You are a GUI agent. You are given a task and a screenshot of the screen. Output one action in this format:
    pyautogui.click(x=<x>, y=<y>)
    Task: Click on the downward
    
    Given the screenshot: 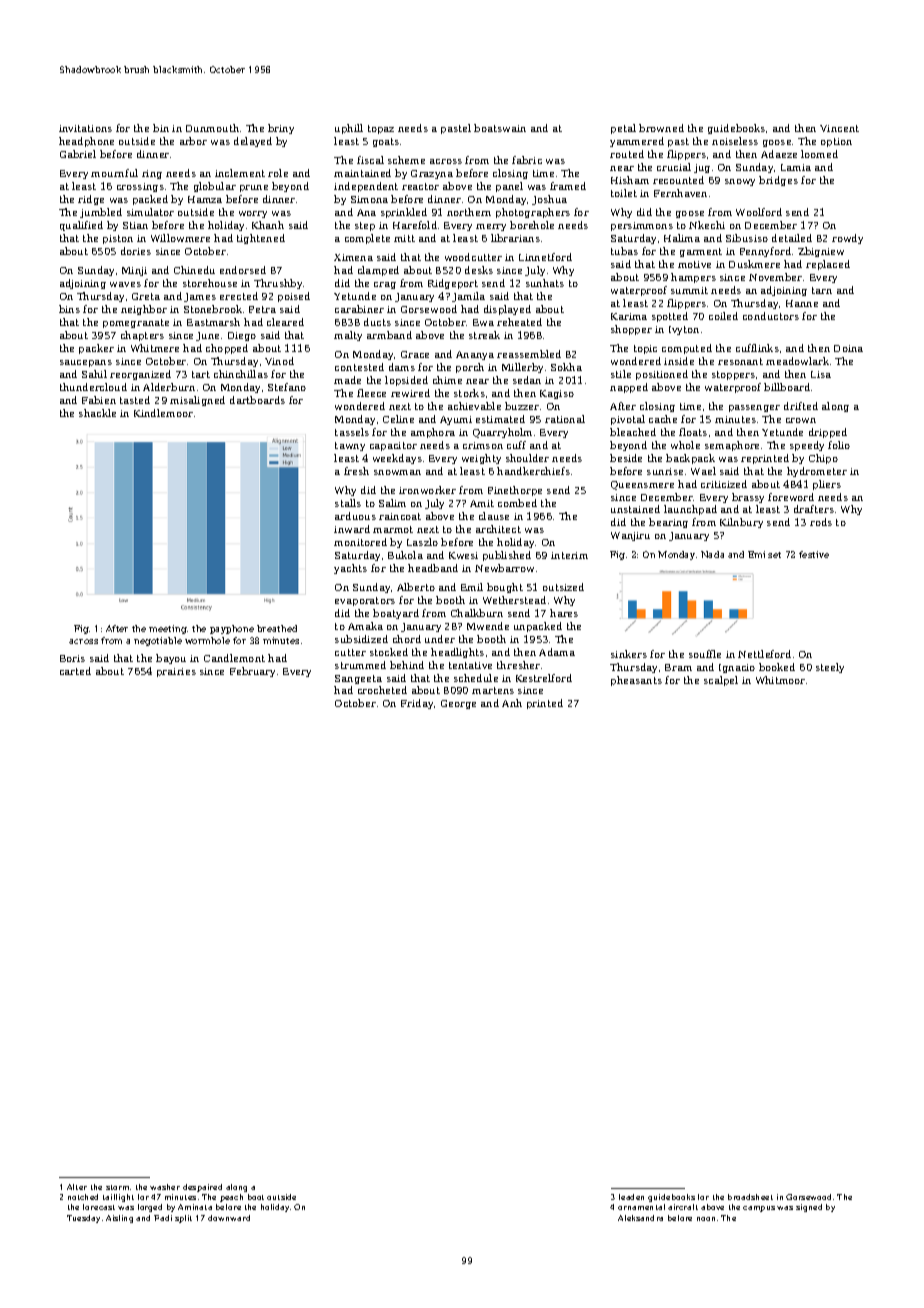 What is the action you would take?
    pyautogui.click(x=229, y=1218)
